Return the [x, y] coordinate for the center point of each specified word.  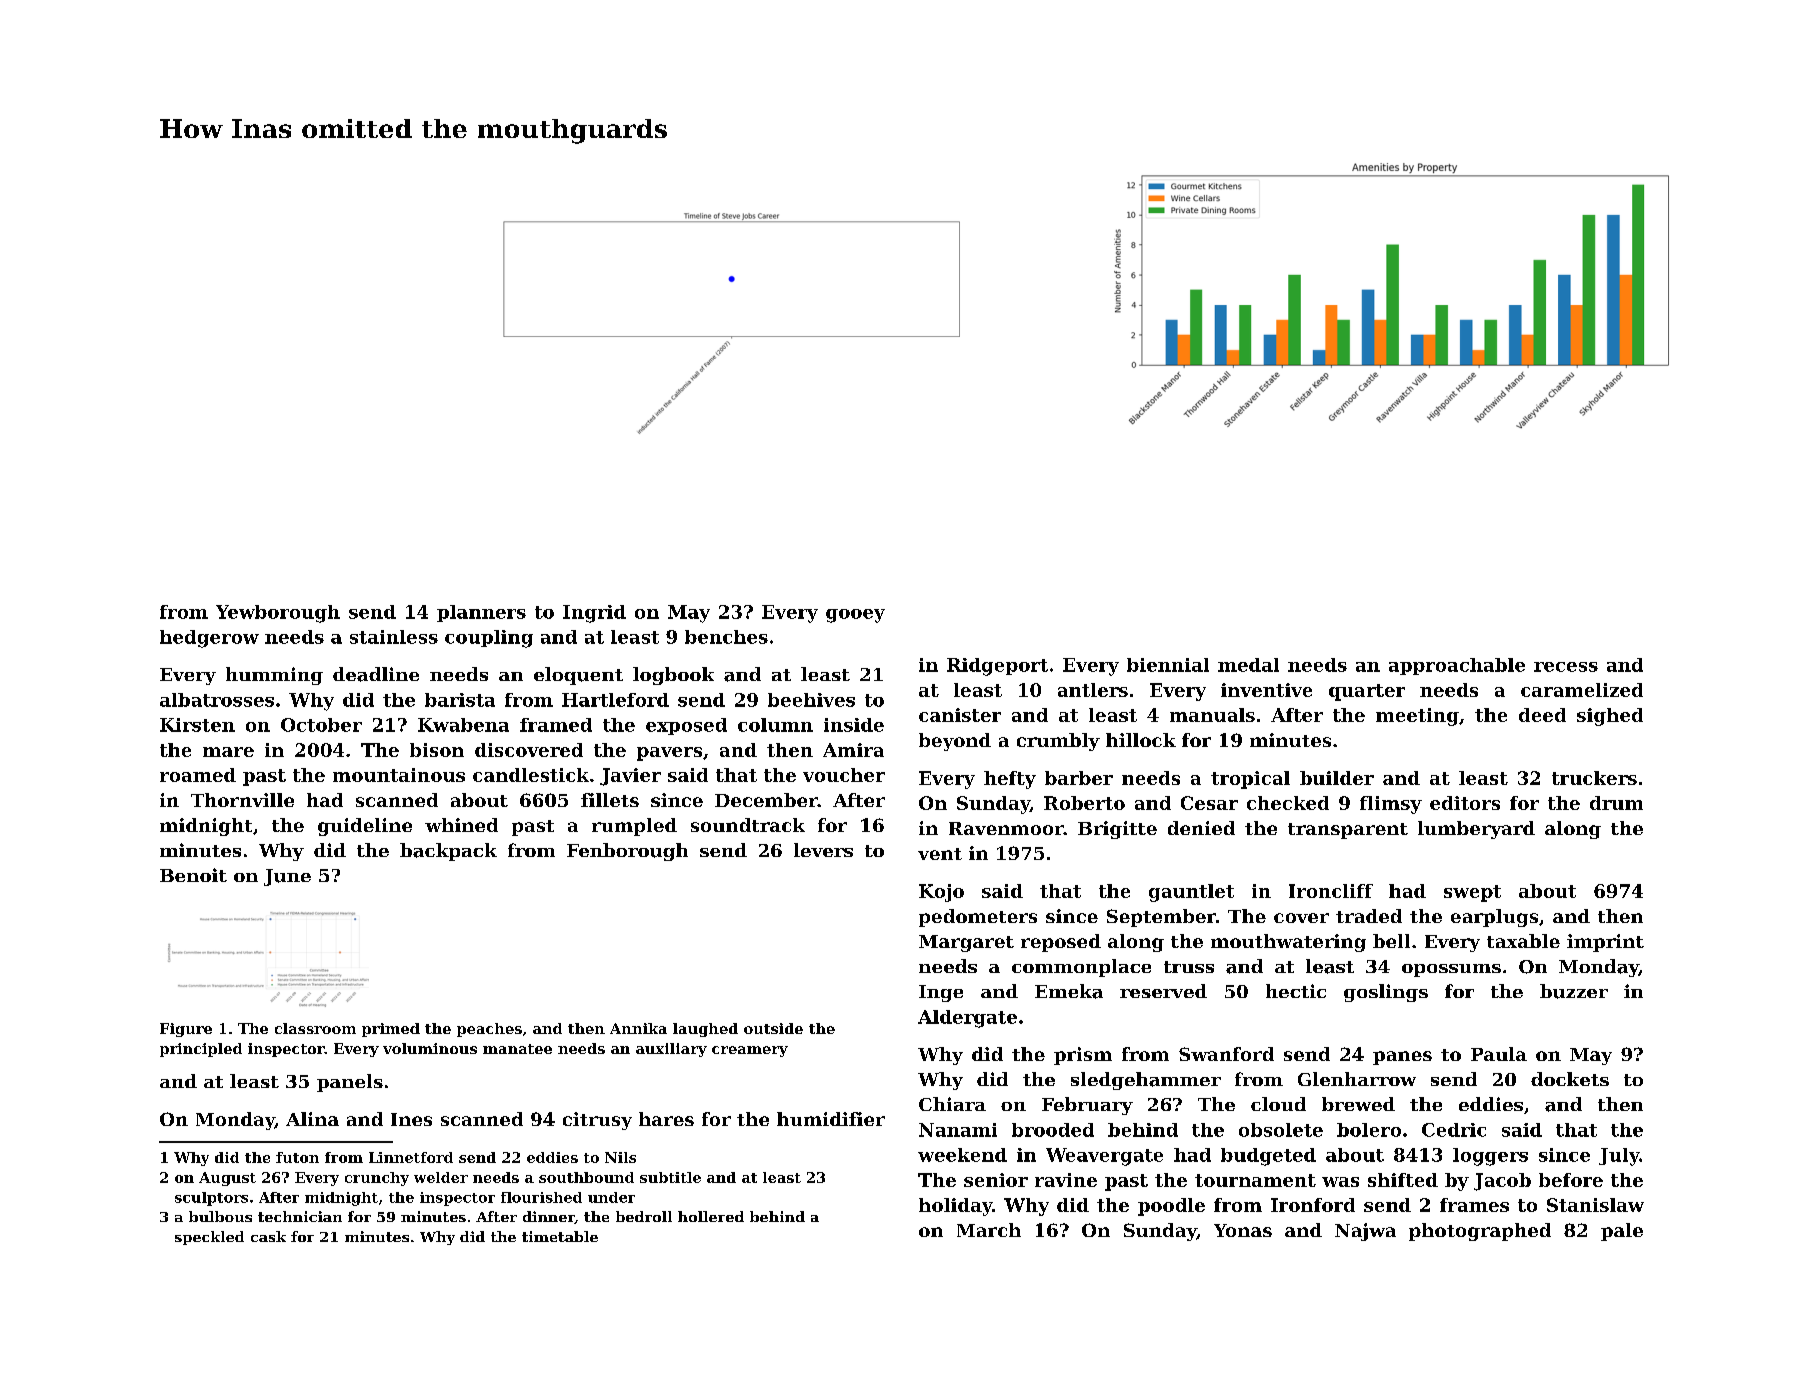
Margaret [966, 943]
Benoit [193, 875]
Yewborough [278, 614]
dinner [549, 1217]
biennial [1168, 665]
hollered [711, 1216]
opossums [1451, 970]
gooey [855, 616]
